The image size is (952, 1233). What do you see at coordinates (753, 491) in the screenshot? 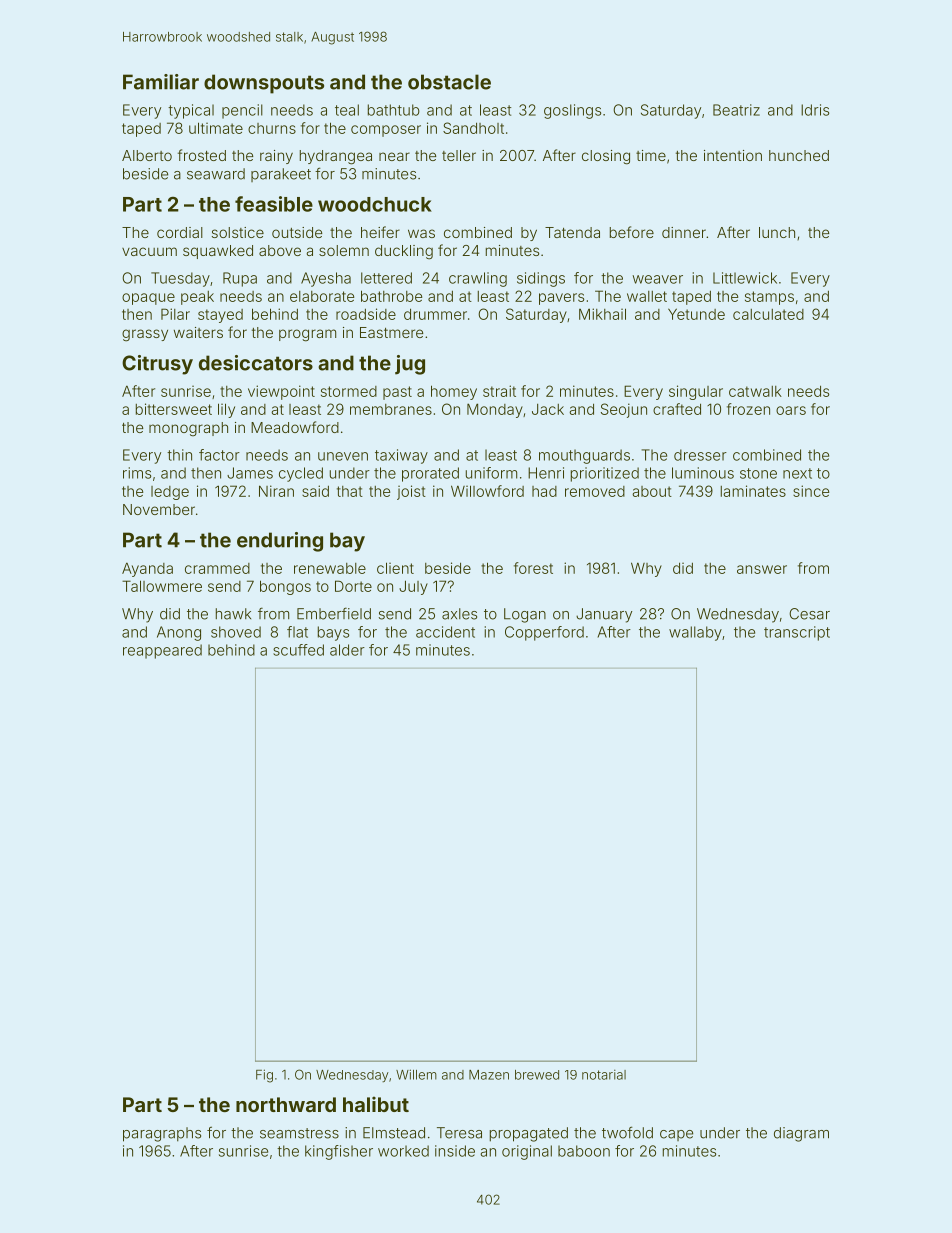
I see `laminates` at bounding box center [753, 491].
